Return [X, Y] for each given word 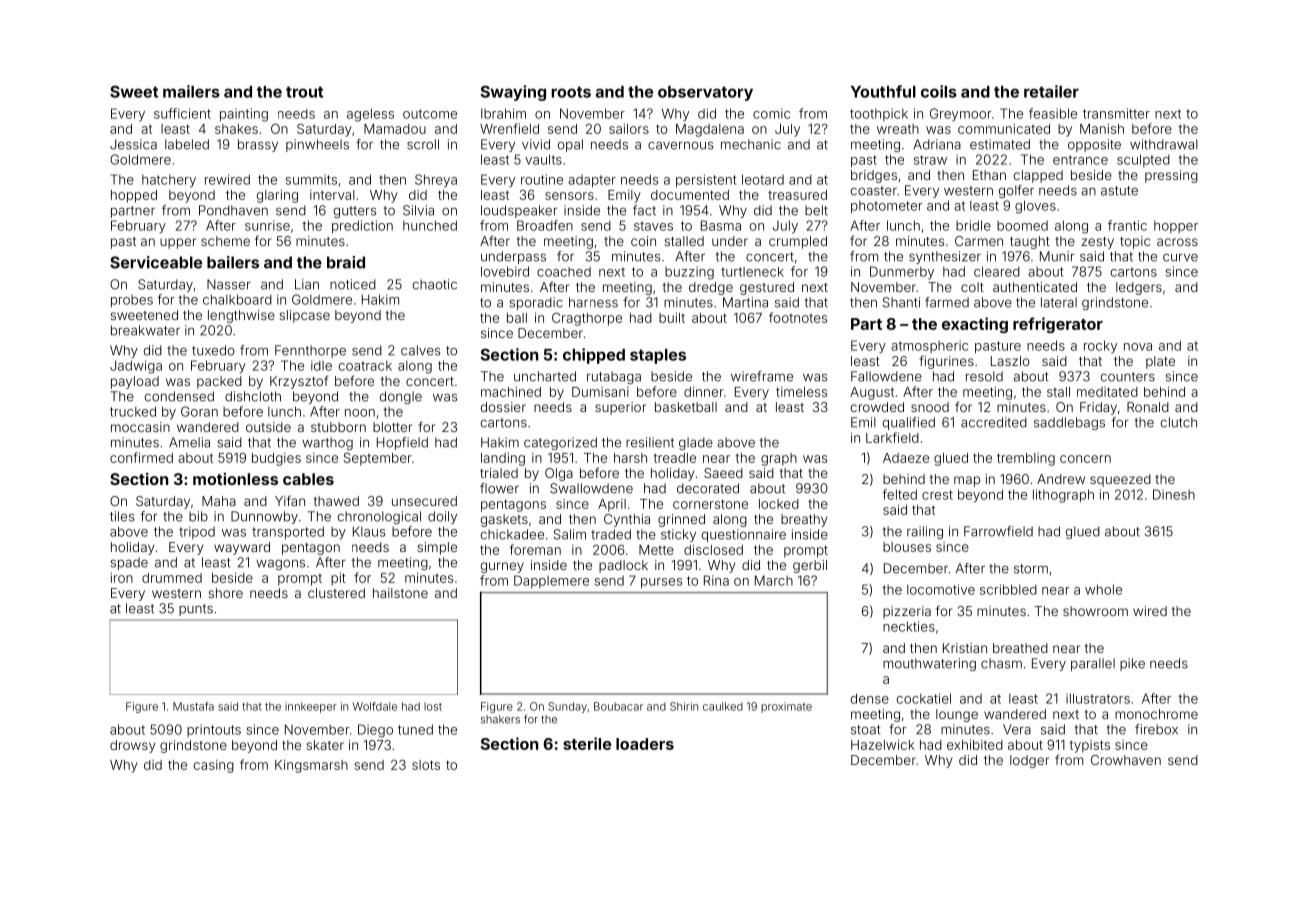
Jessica [133, 144]
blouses [907, 547]
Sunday [567, 707]
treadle [674, 458]
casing [214, 766]
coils [939, 91]
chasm [1001, 663]
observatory [705, 93]
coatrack [365, 366]
